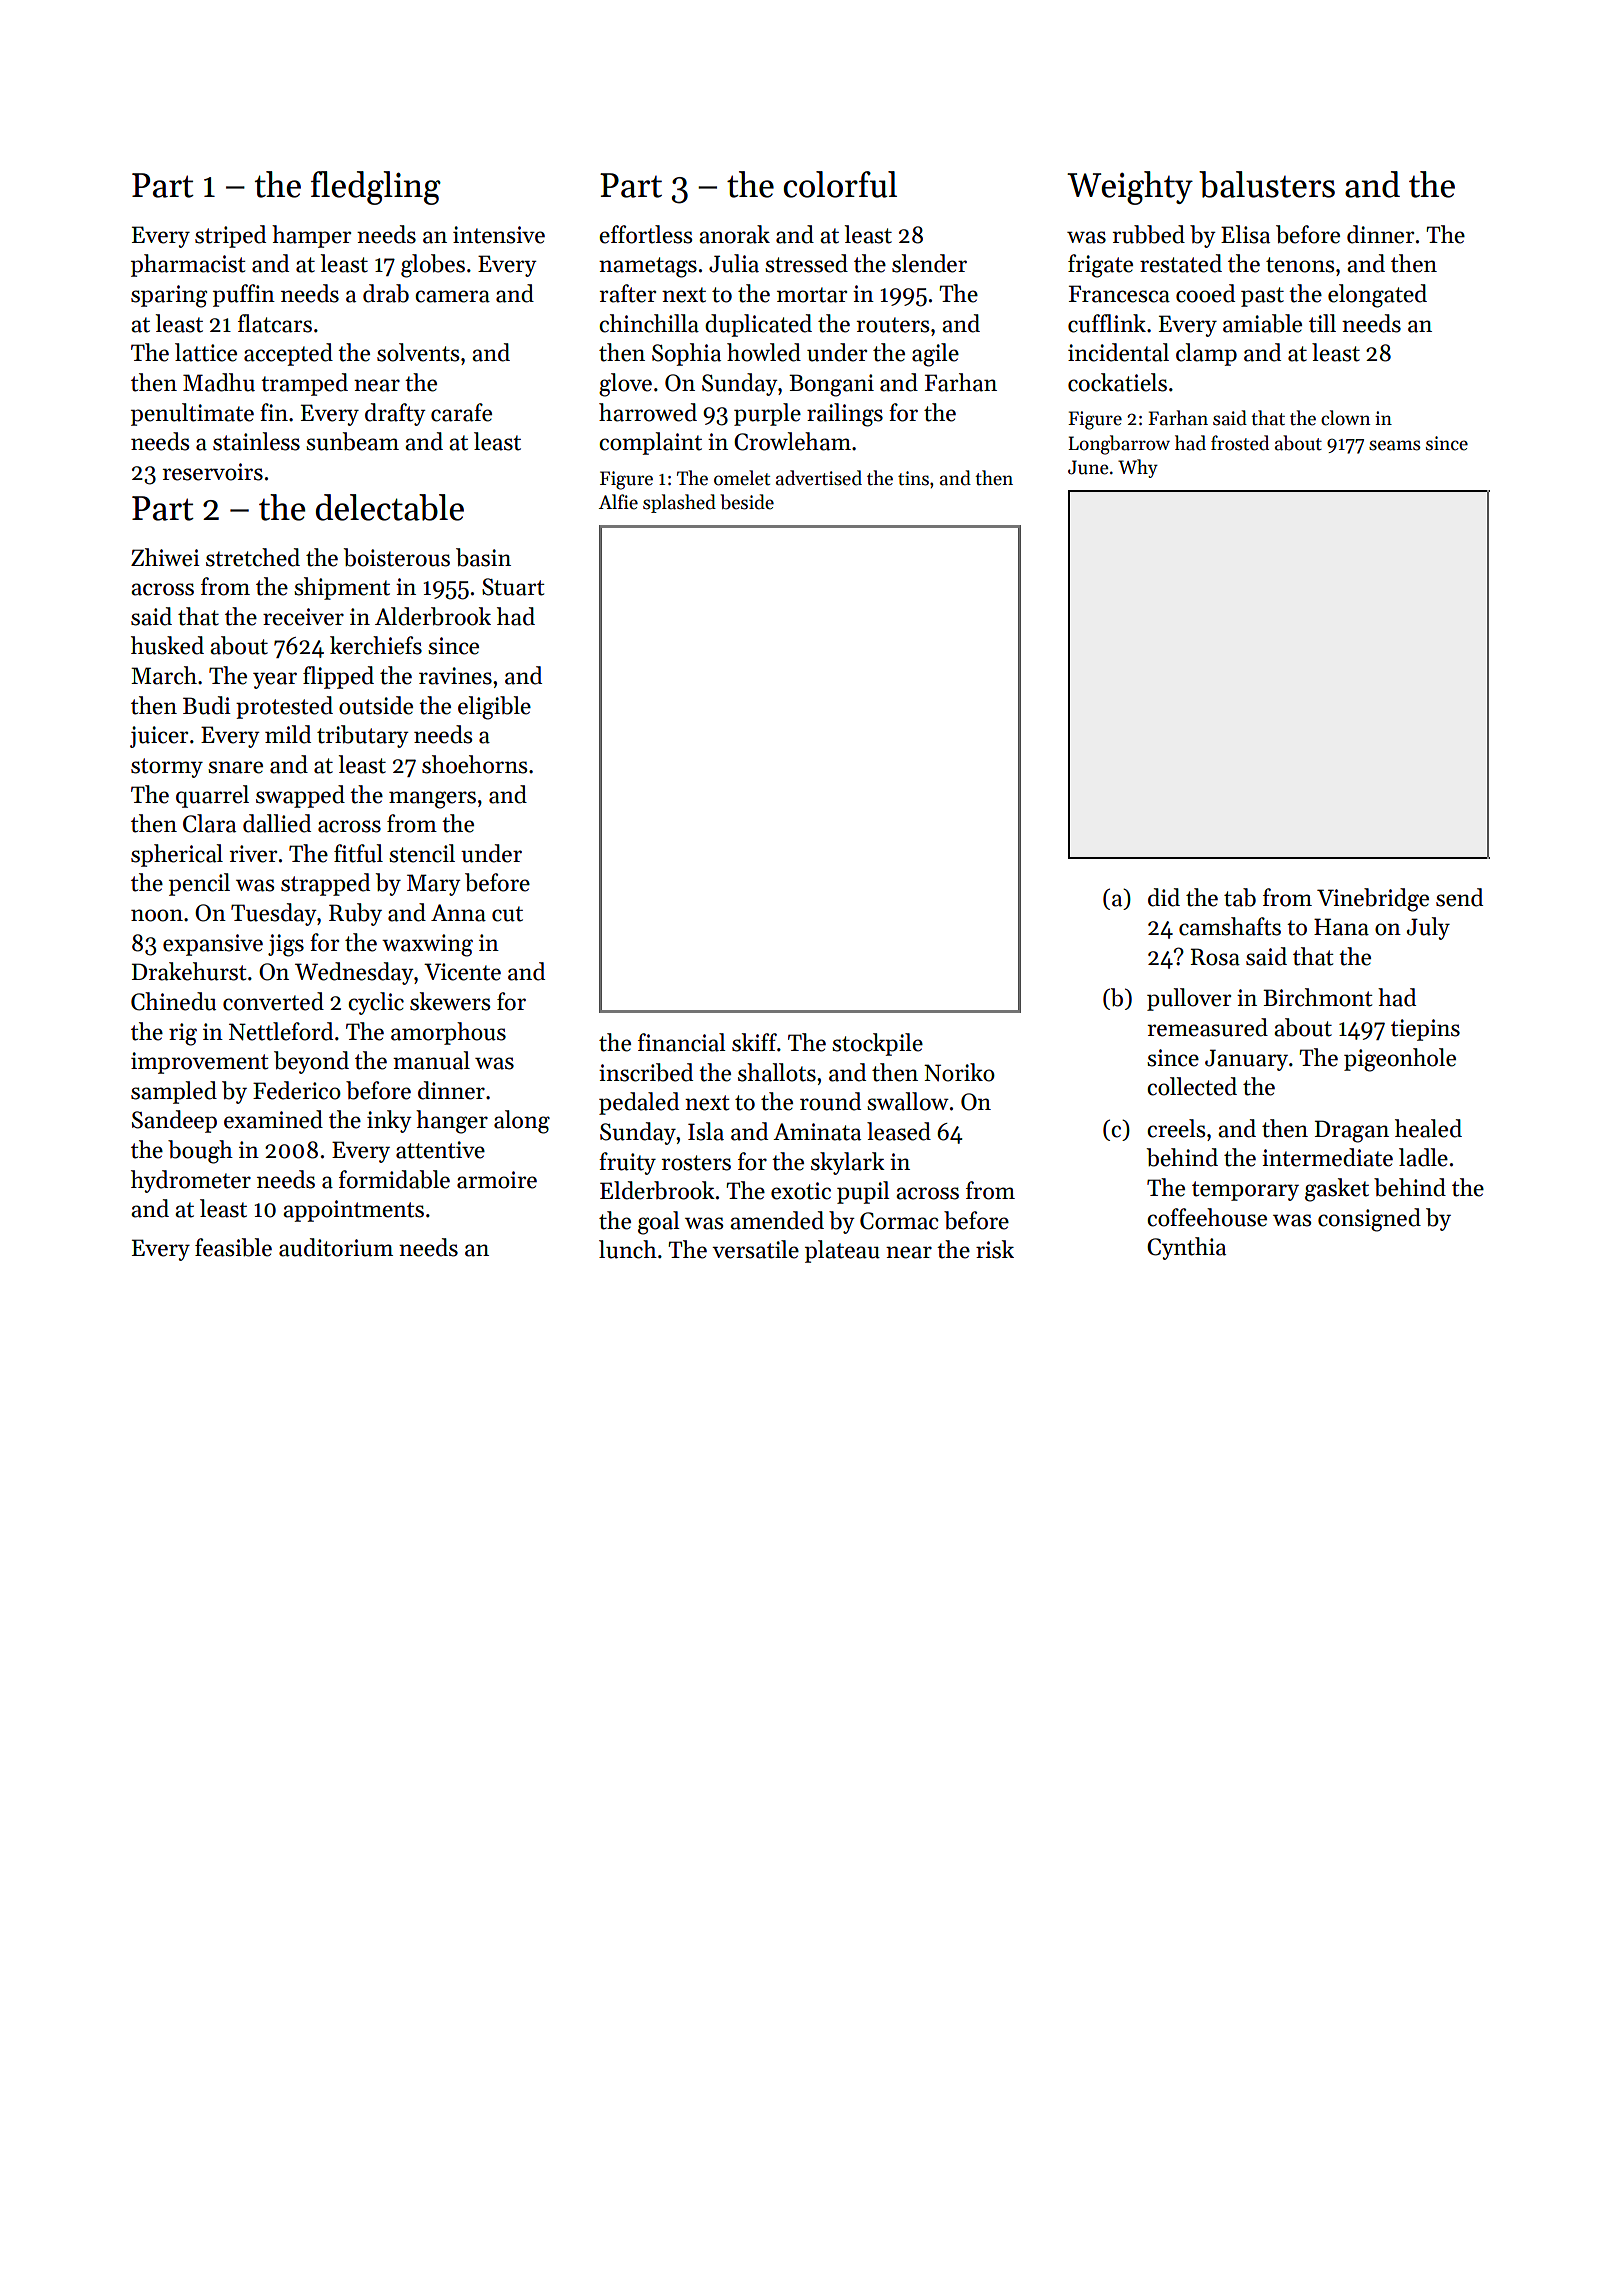 This screenshot has height=2292, width=1620. What do you see at coordinates (390, 507) in the screenshot?
I see `delectable` at bounding box center [390, 507].
